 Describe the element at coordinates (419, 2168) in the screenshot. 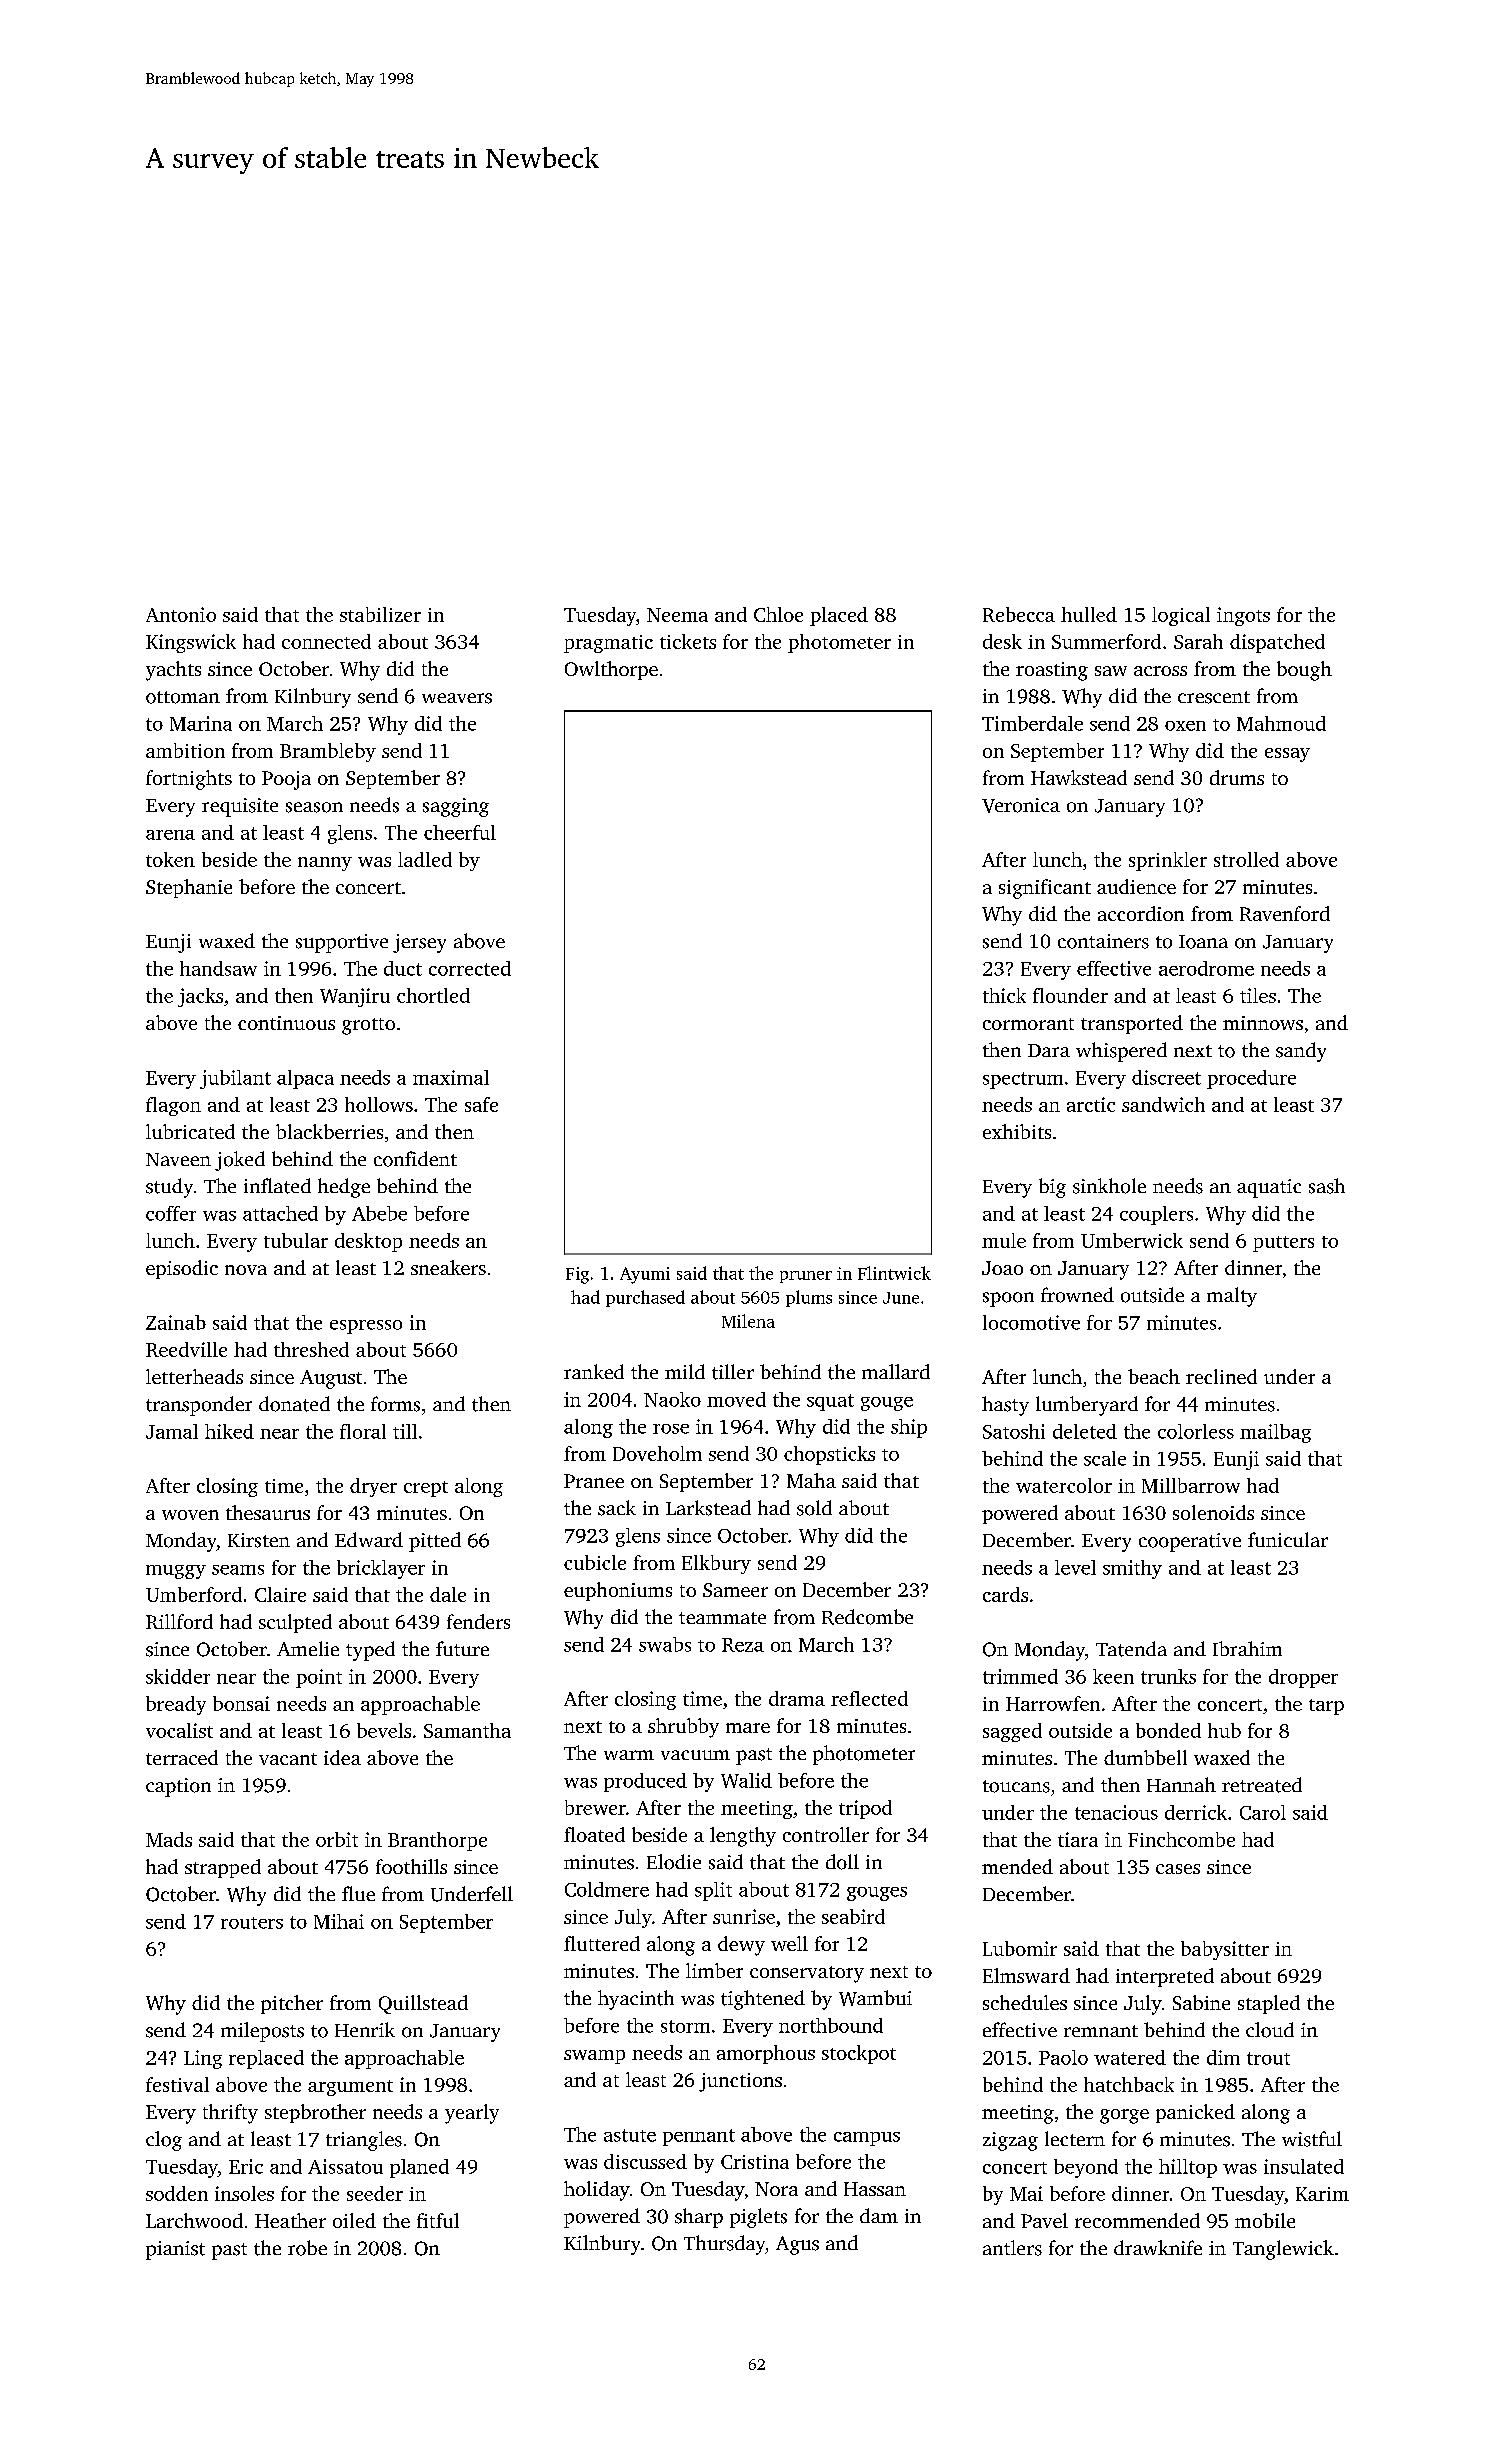

I see `planed` at that location.
